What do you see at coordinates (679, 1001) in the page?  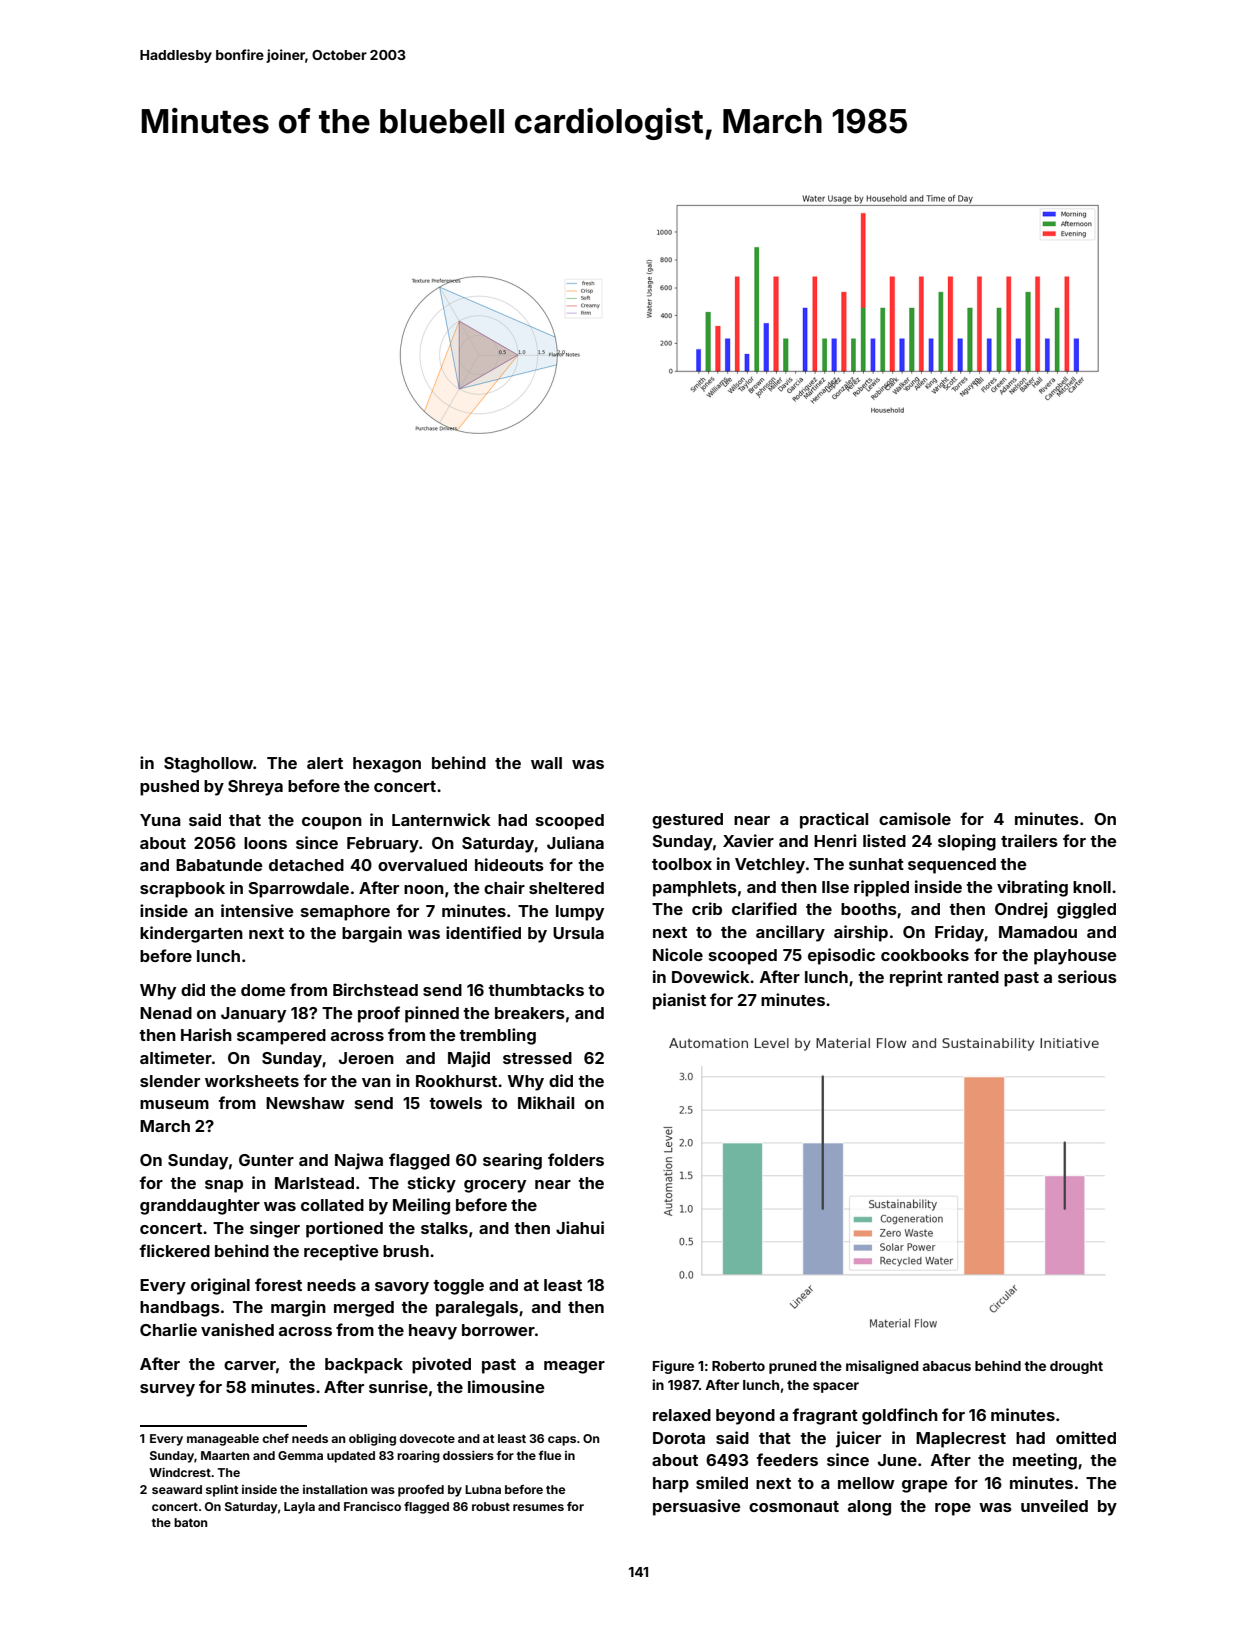 I see `pianist` at bounding box center [679, 1001].
